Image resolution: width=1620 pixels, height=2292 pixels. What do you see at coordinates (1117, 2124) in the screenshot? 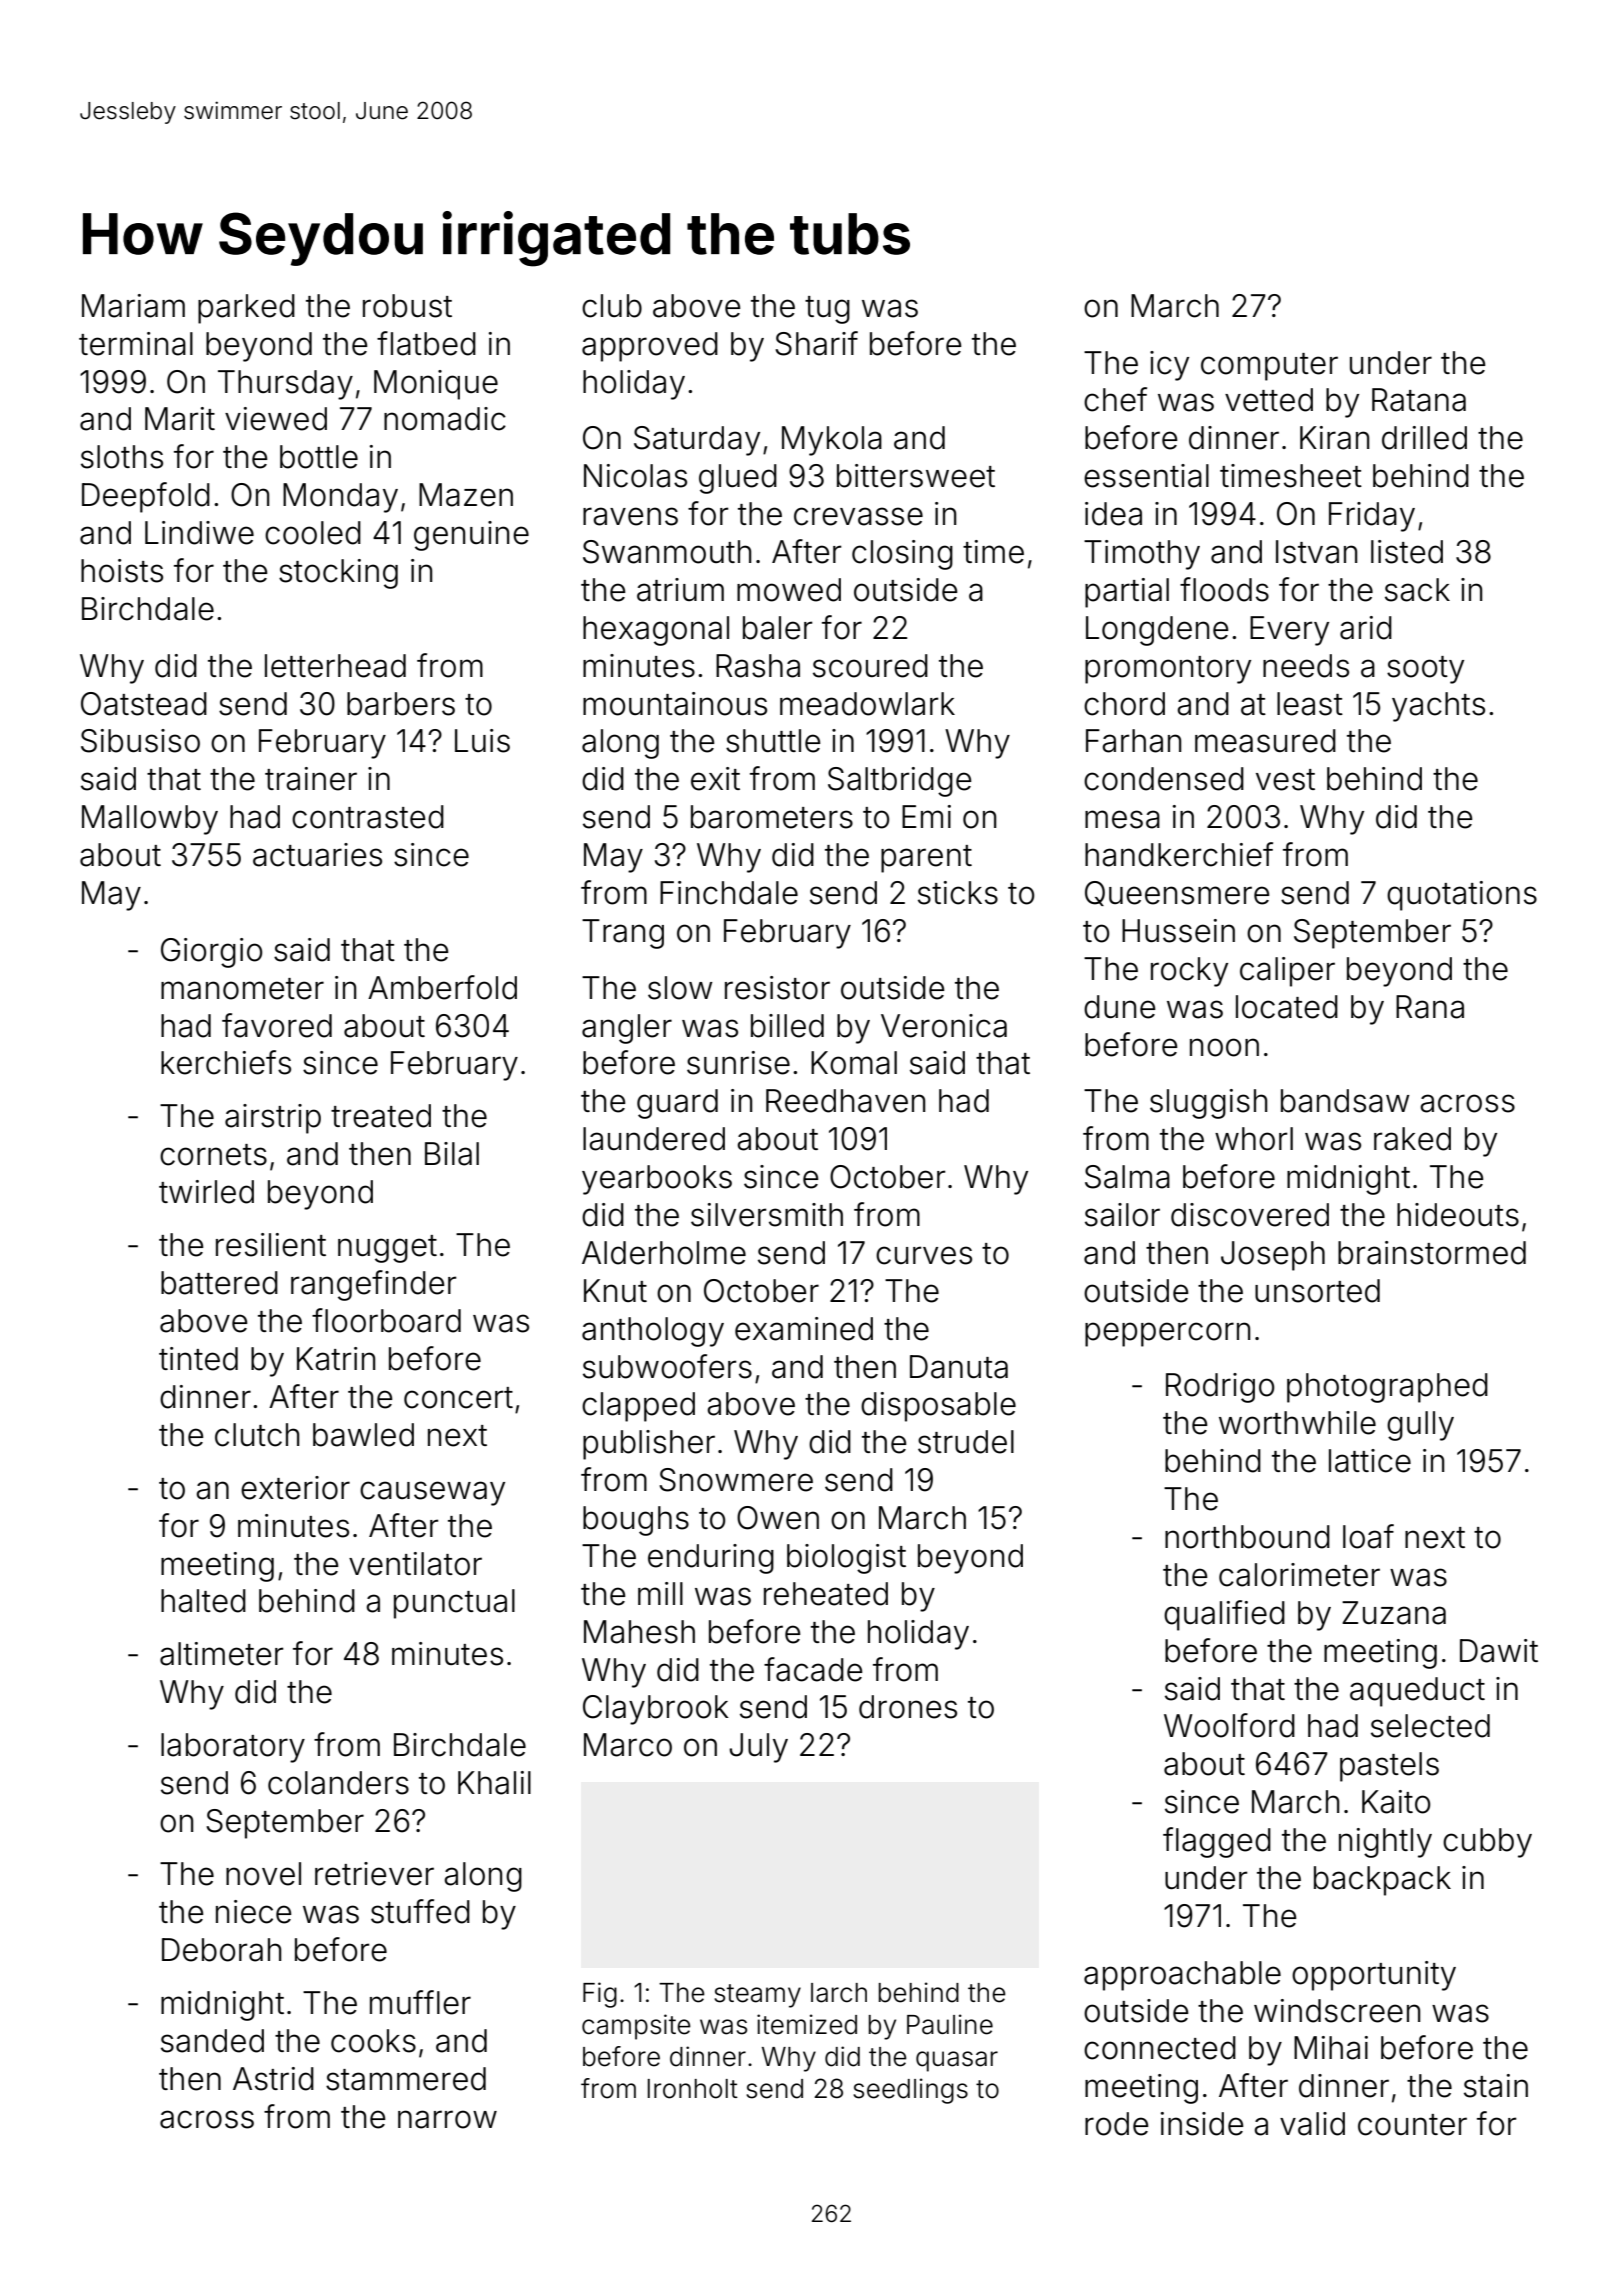
I see `rode` at bounding box center [1117, 2124].
